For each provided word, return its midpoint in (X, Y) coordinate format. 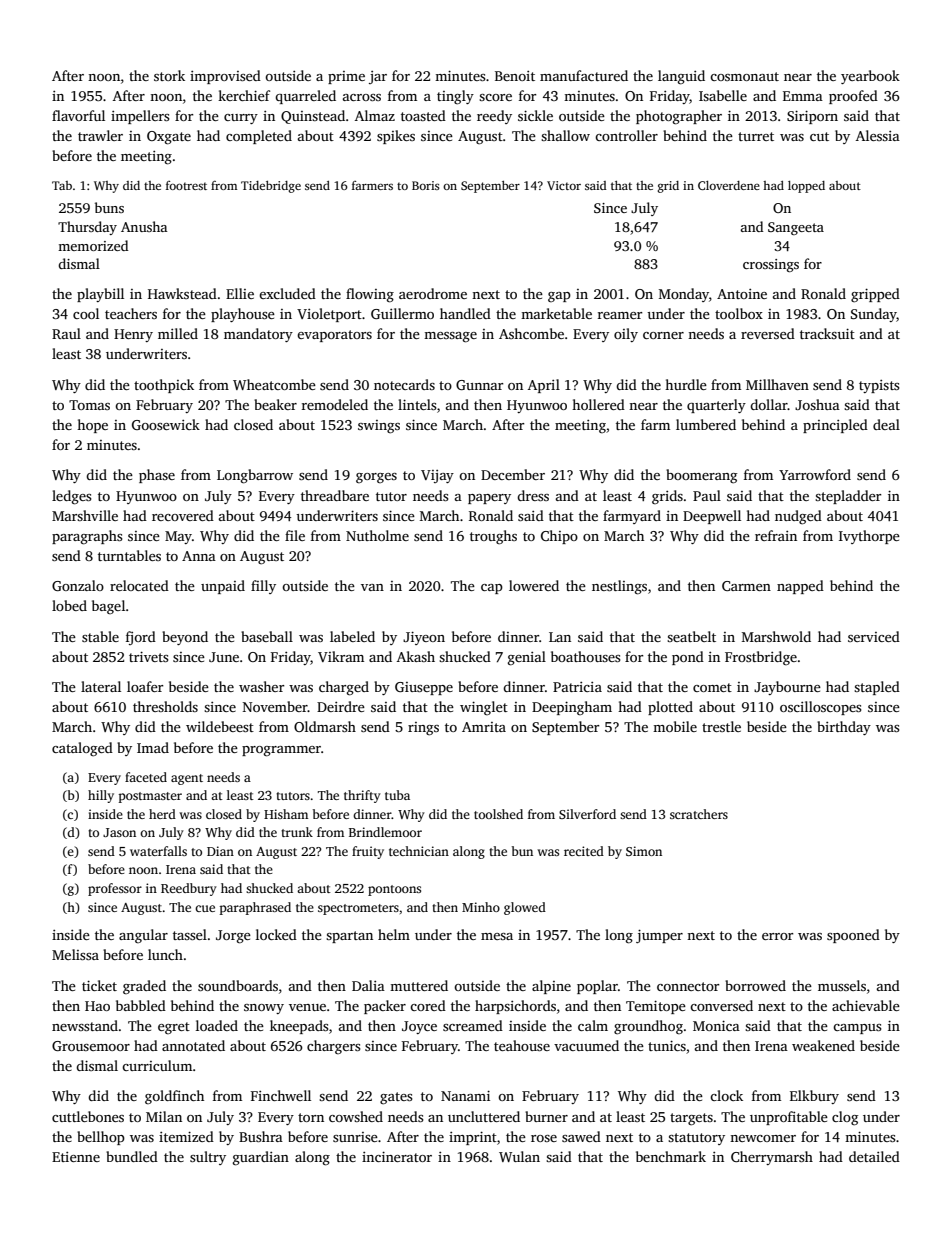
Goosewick (166, 424)
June (224, 657)
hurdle (686, 384)
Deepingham (572, 708)
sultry (208, 1158)
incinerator (397, 1156)
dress (533, 495)
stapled (877, 688)
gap (559, 297)
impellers (140, 117)
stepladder (848, 497)
